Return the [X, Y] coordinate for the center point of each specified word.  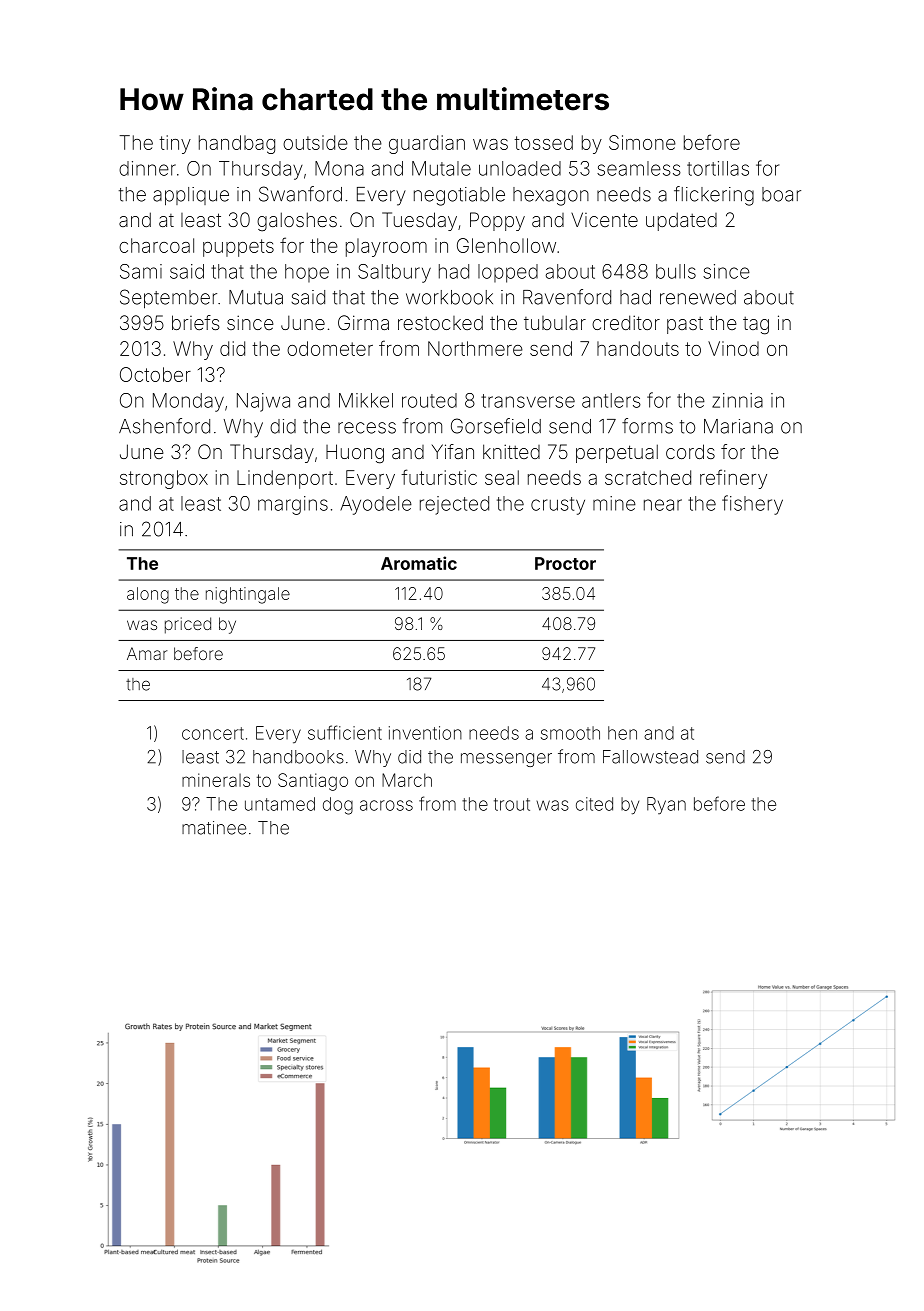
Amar [147, 653]
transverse [528, 401]
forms [647, 426]
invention [425, 733]
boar [781, 194]
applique [191, 196]
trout [512, 804]
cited [594, 804]
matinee [214, 828]
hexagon [551, 196]
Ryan [666, 805]
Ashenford [164, 426]
